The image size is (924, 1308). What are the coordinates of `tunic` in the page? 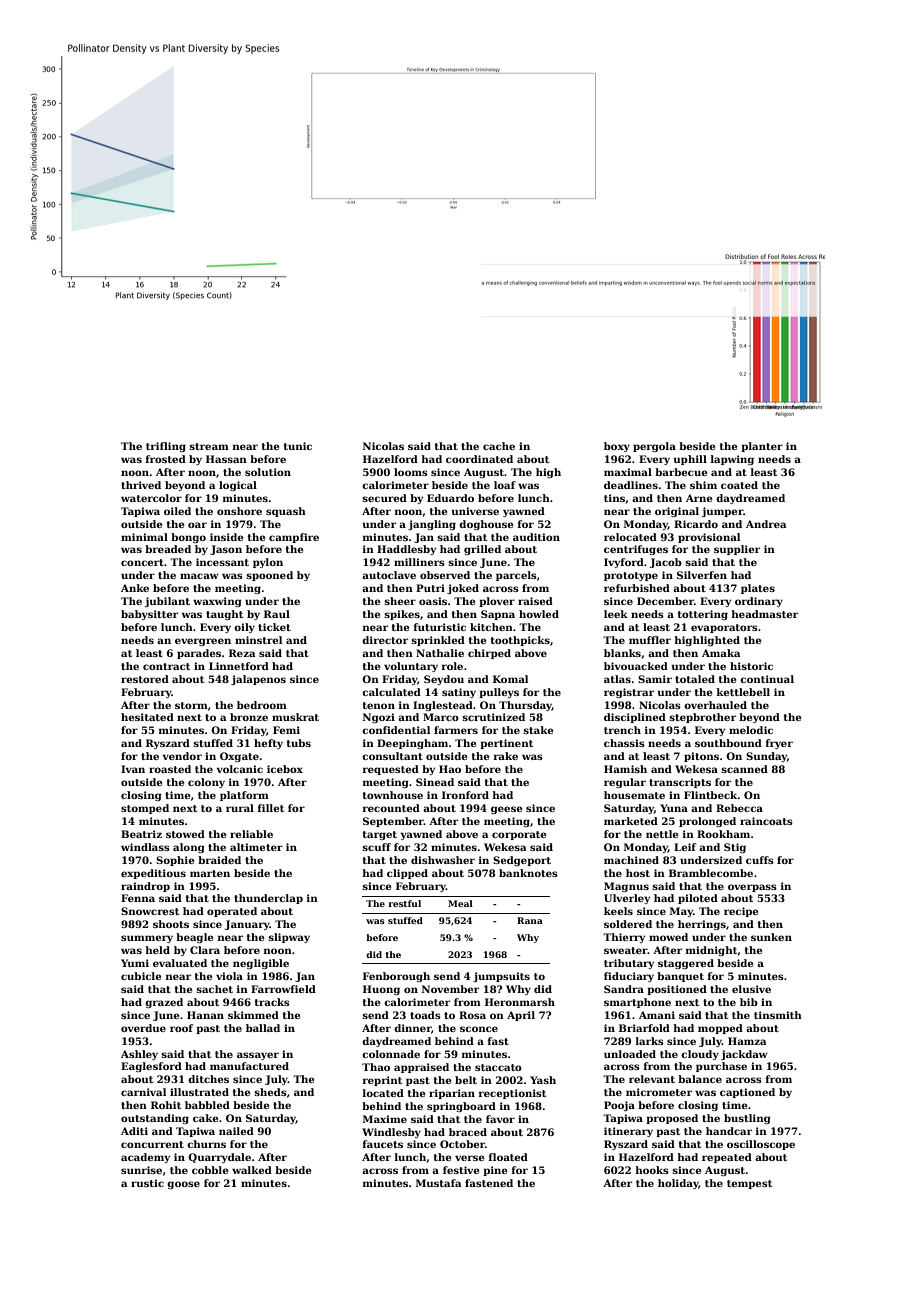 It's located at (298, 446).
